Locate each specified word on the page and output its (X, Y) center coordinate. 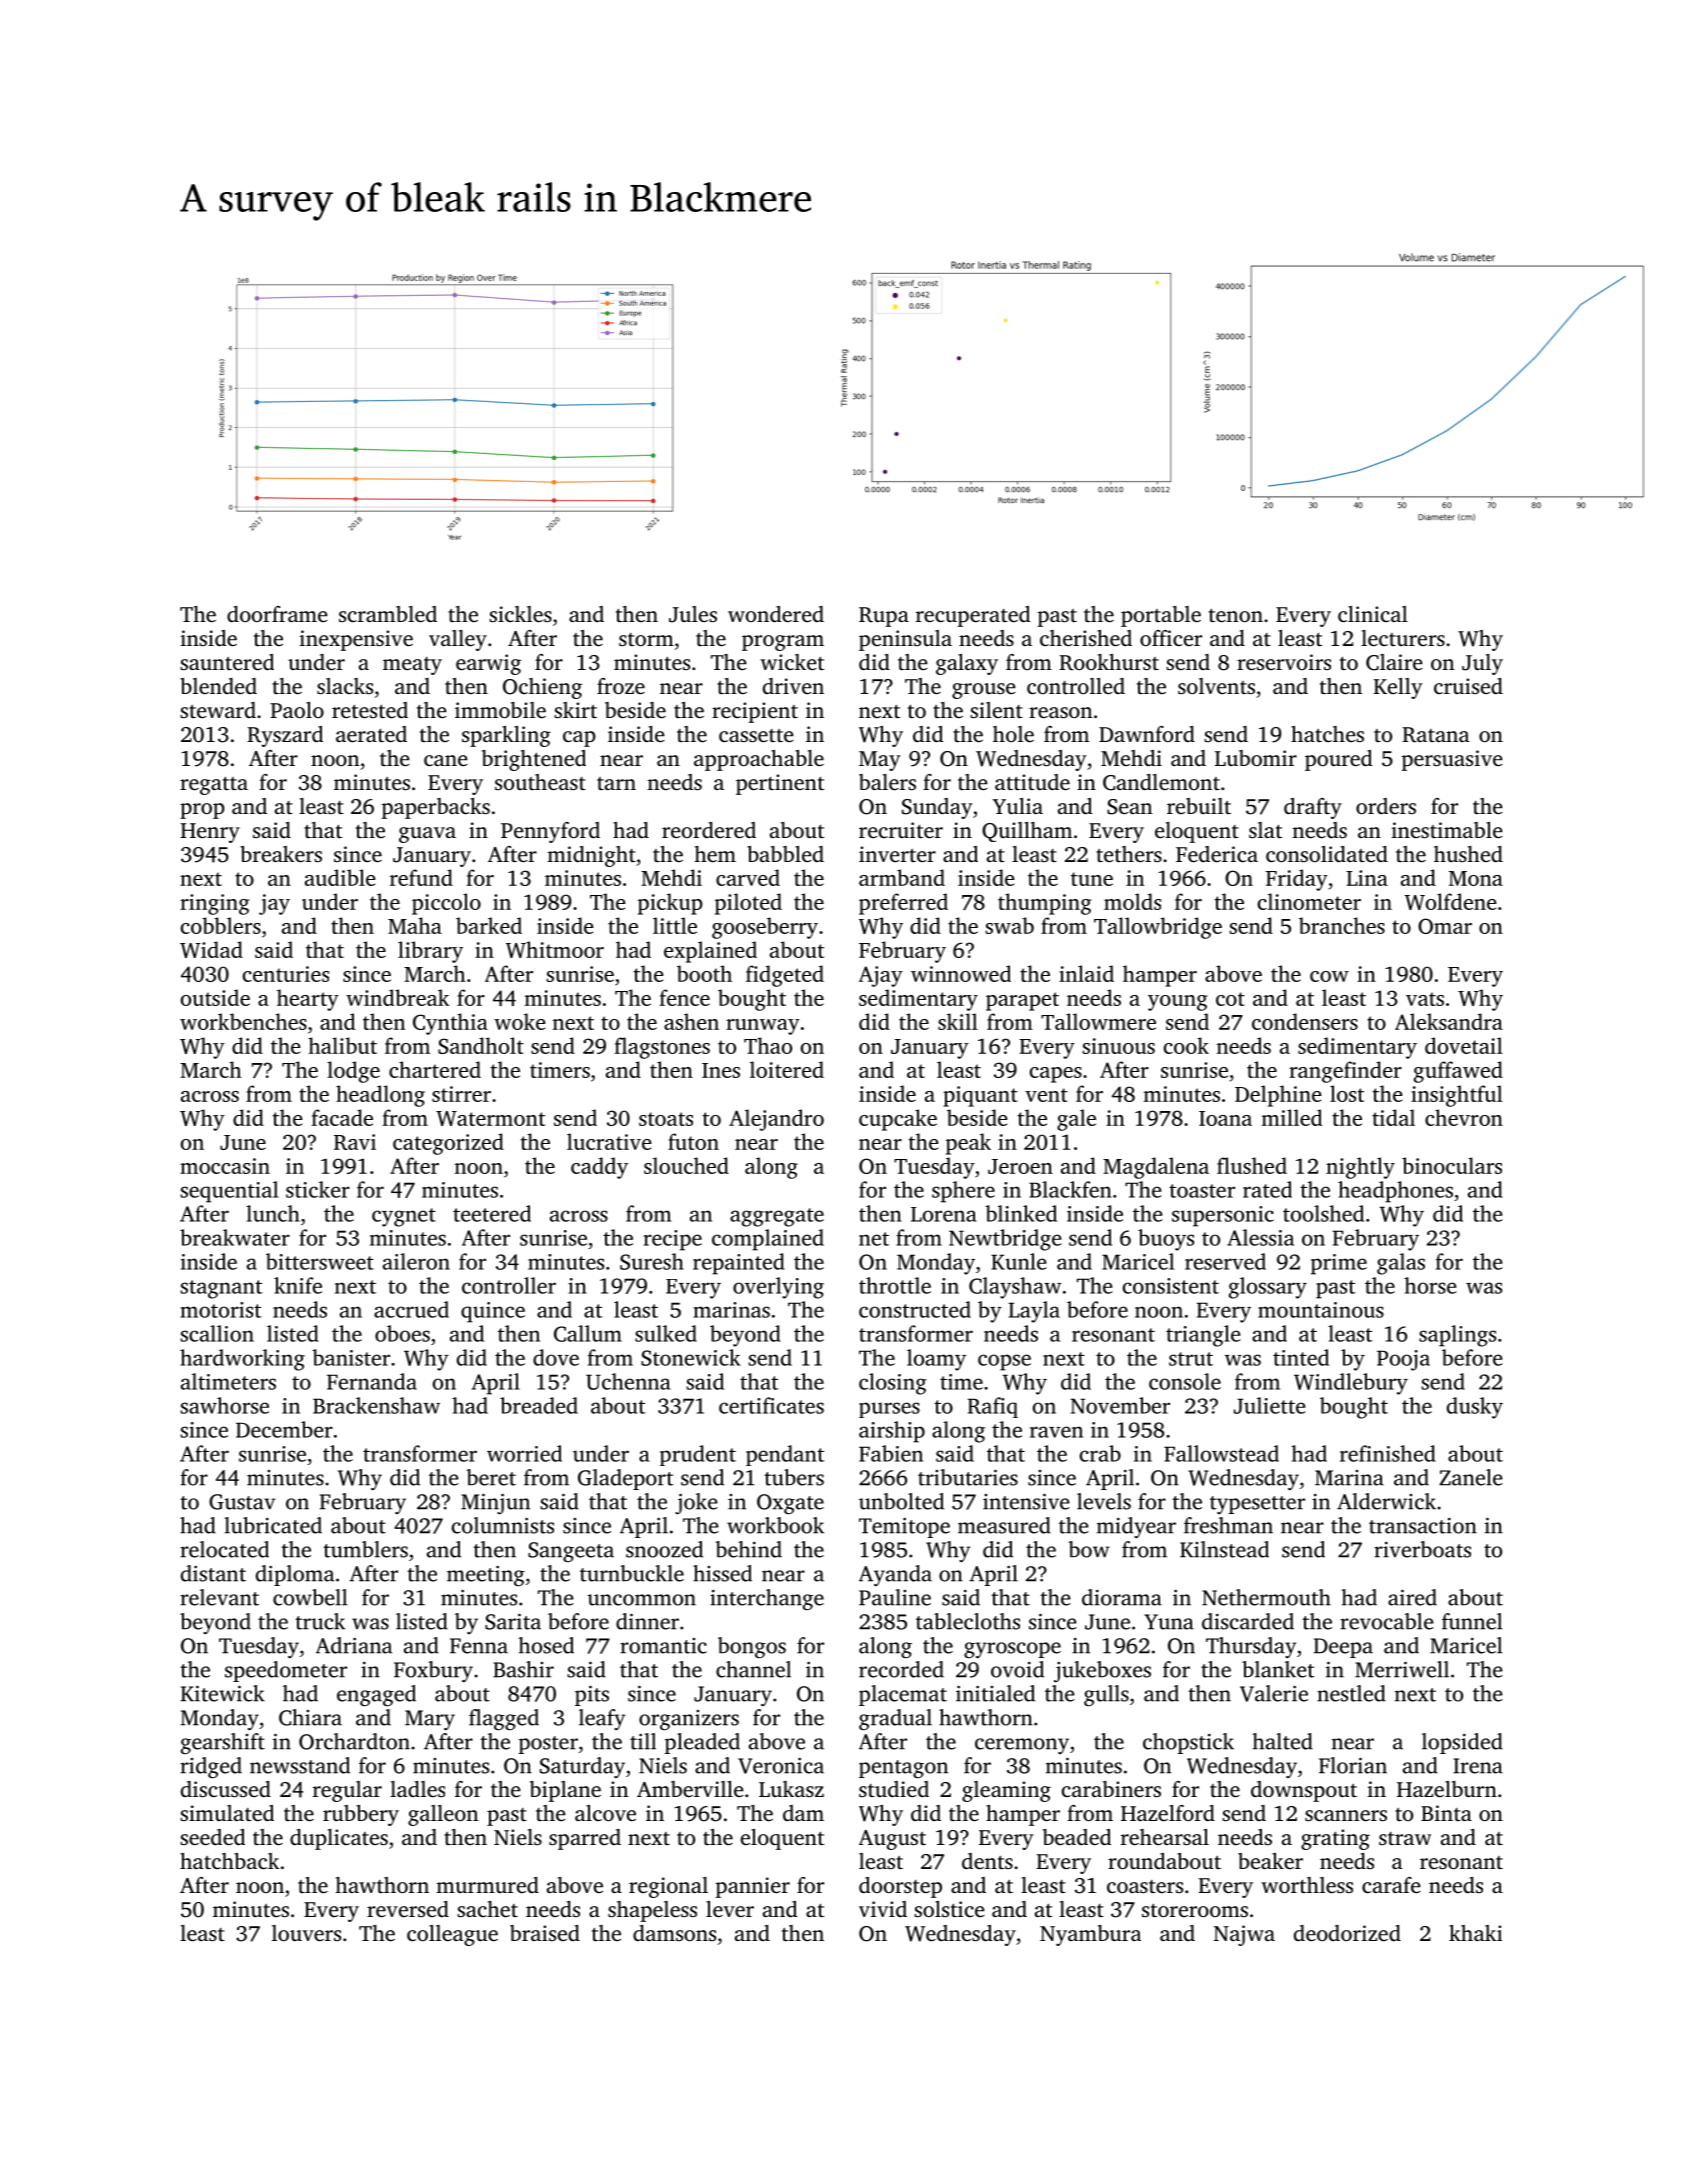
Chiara (310, 1717)
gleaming (1006, 1791)
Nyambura (1090, 1935)
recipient (755, 712)
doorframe (277, 614)
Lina (1367, 878)
